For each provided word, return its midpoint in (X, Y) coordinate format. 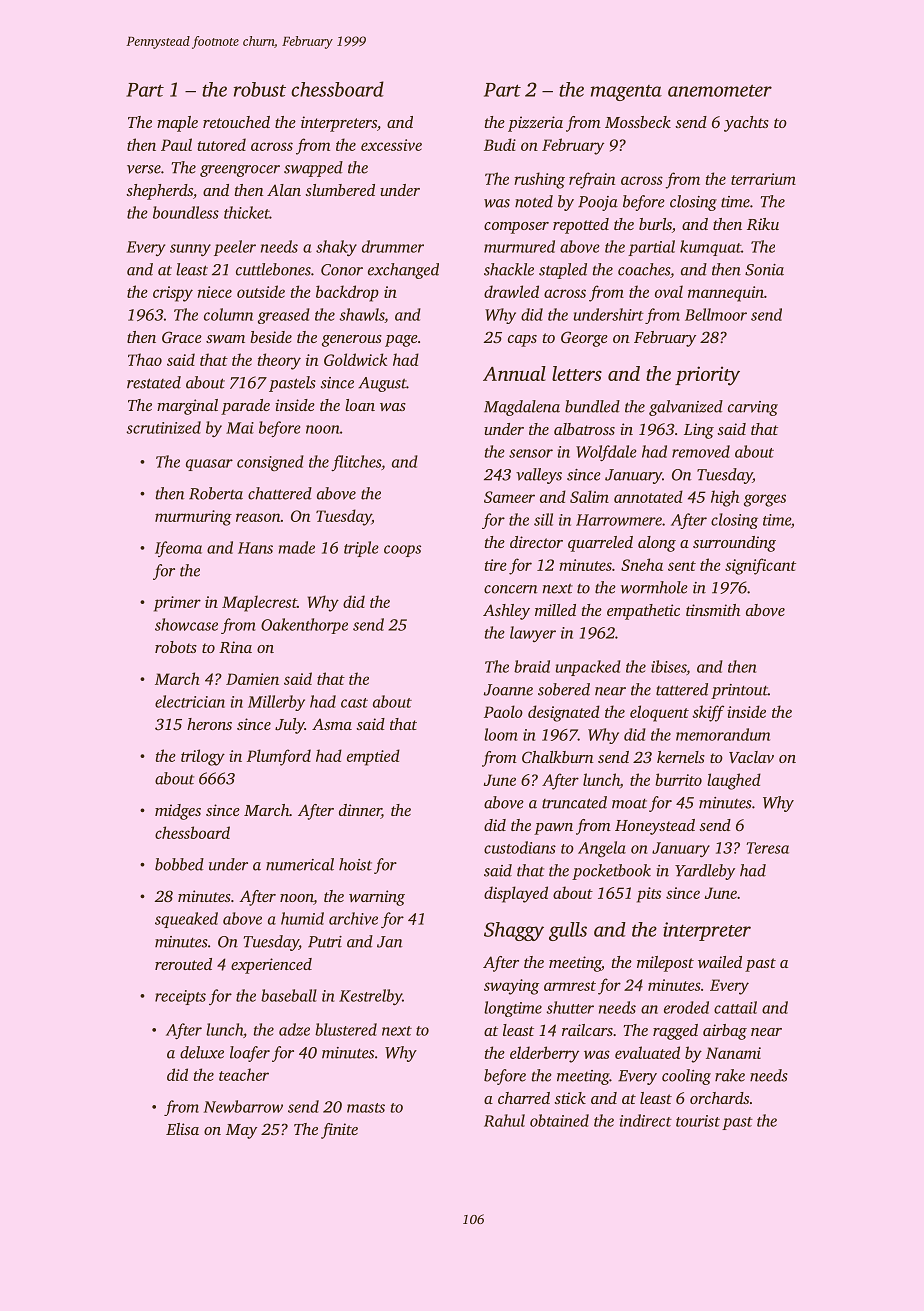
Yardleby (705, 872)
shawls (361, 314)
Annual (514, 373)
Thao (145, 359)
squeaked (186, 920)
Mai (240, 428)
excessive (391, 145)
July (290, 726)
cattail (735, 1007)
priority (707, 376)
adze (294, 1029)
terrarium (763, 179)
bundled (592, 406)
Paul (176, 144)
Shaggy (514, 931)
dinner (360, 811)
